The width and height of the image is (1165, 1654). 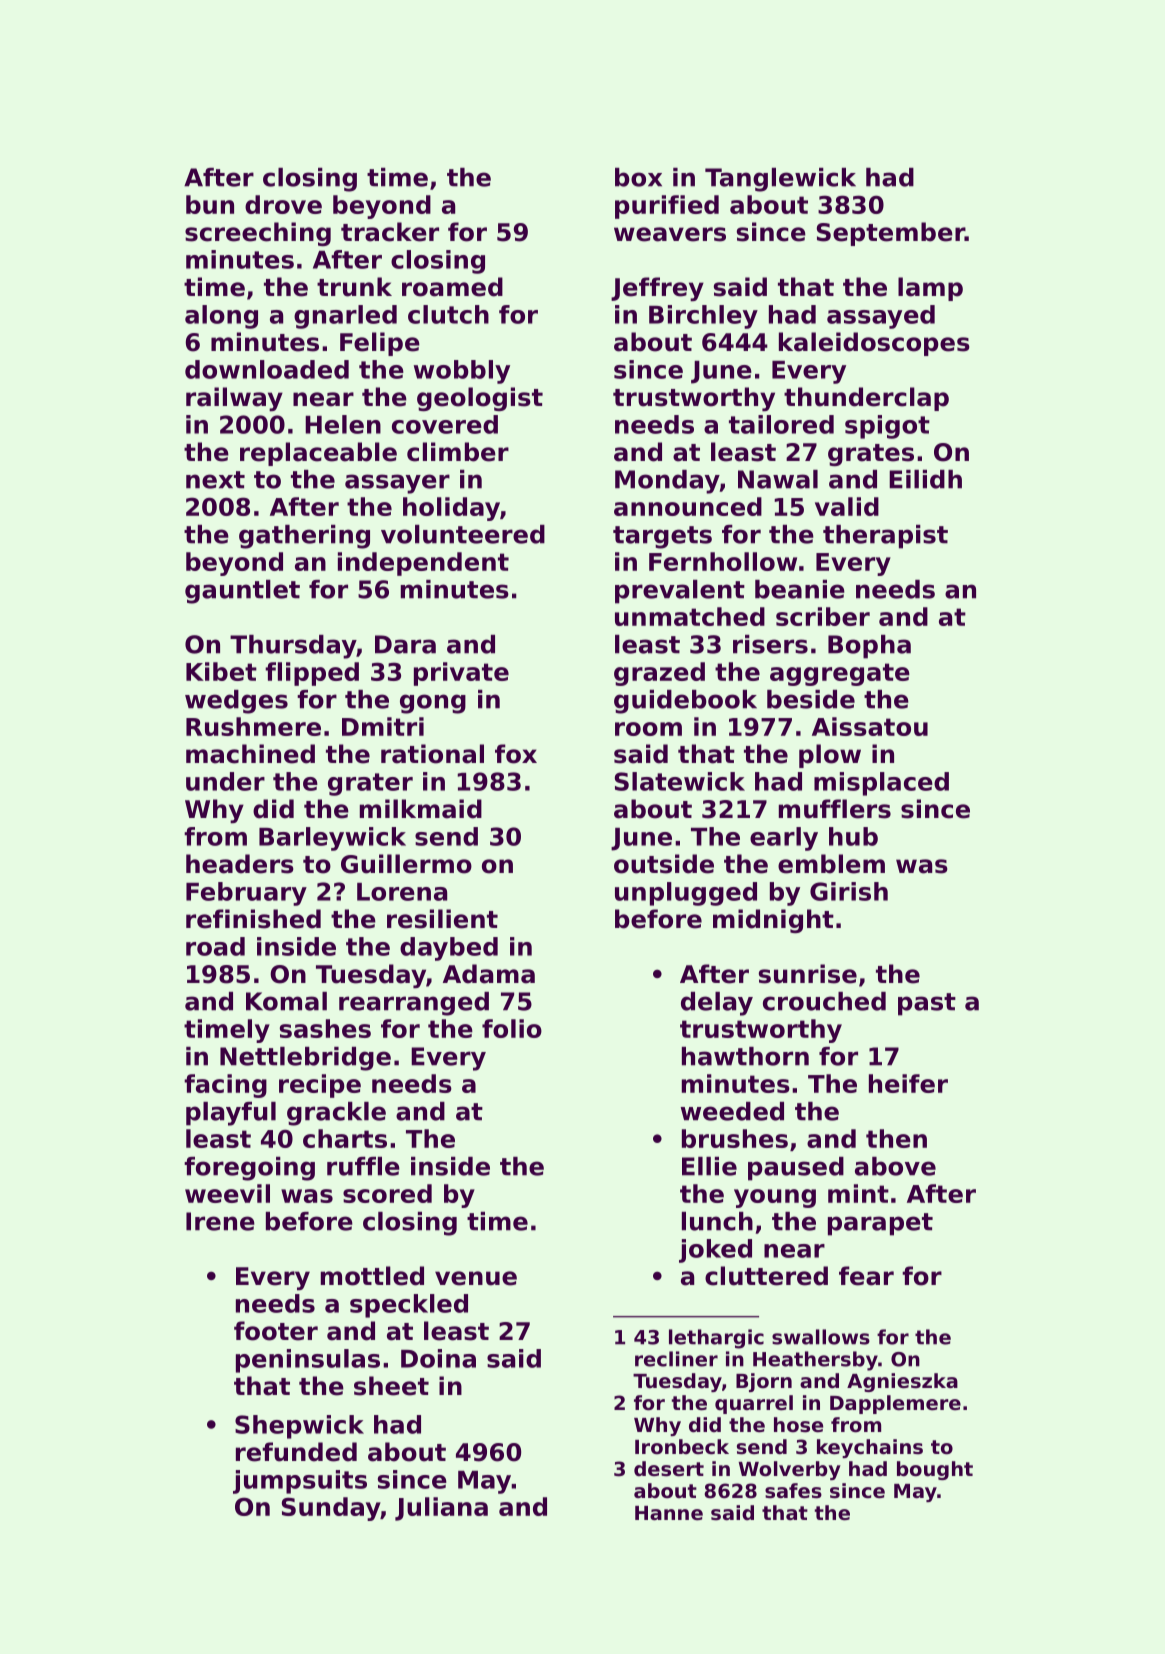 I want to click on geologist, so click(x=480, y=399).
